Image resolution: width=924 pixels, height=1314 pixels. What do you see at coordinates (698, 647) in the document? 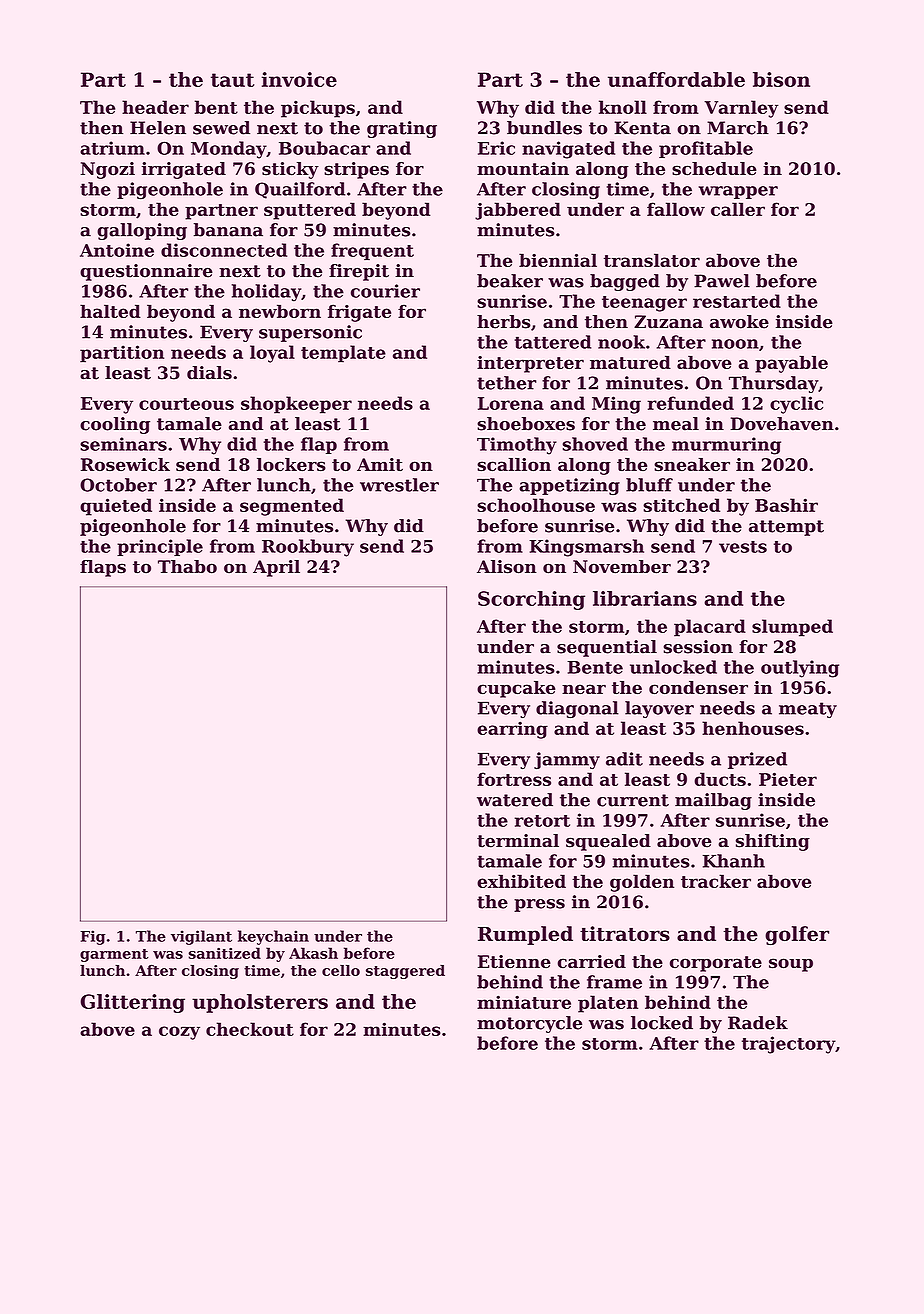
I see `session` at bounding box center [698, 647].
